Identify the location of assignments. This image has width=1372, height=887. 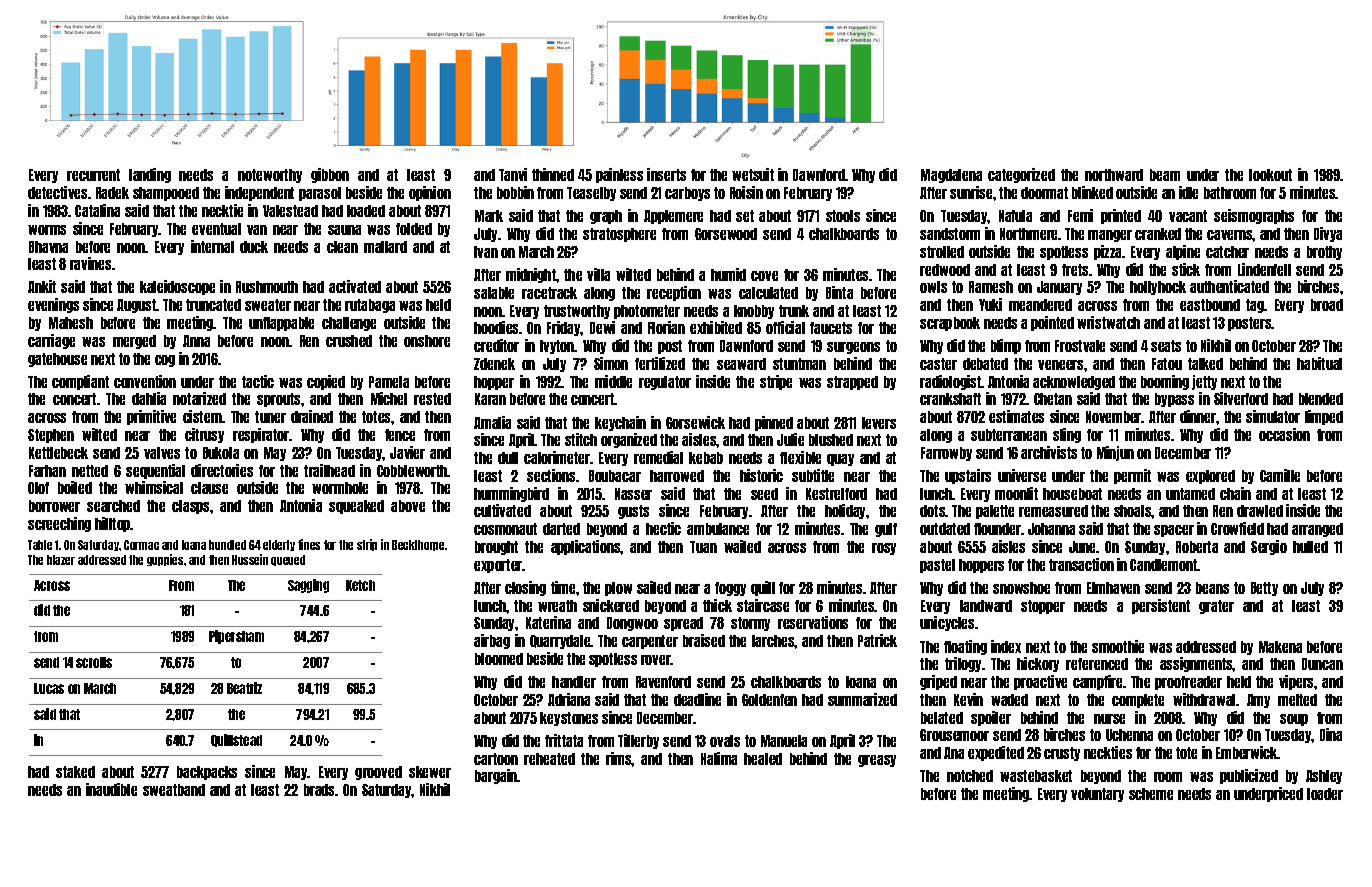
(1196, 664).
